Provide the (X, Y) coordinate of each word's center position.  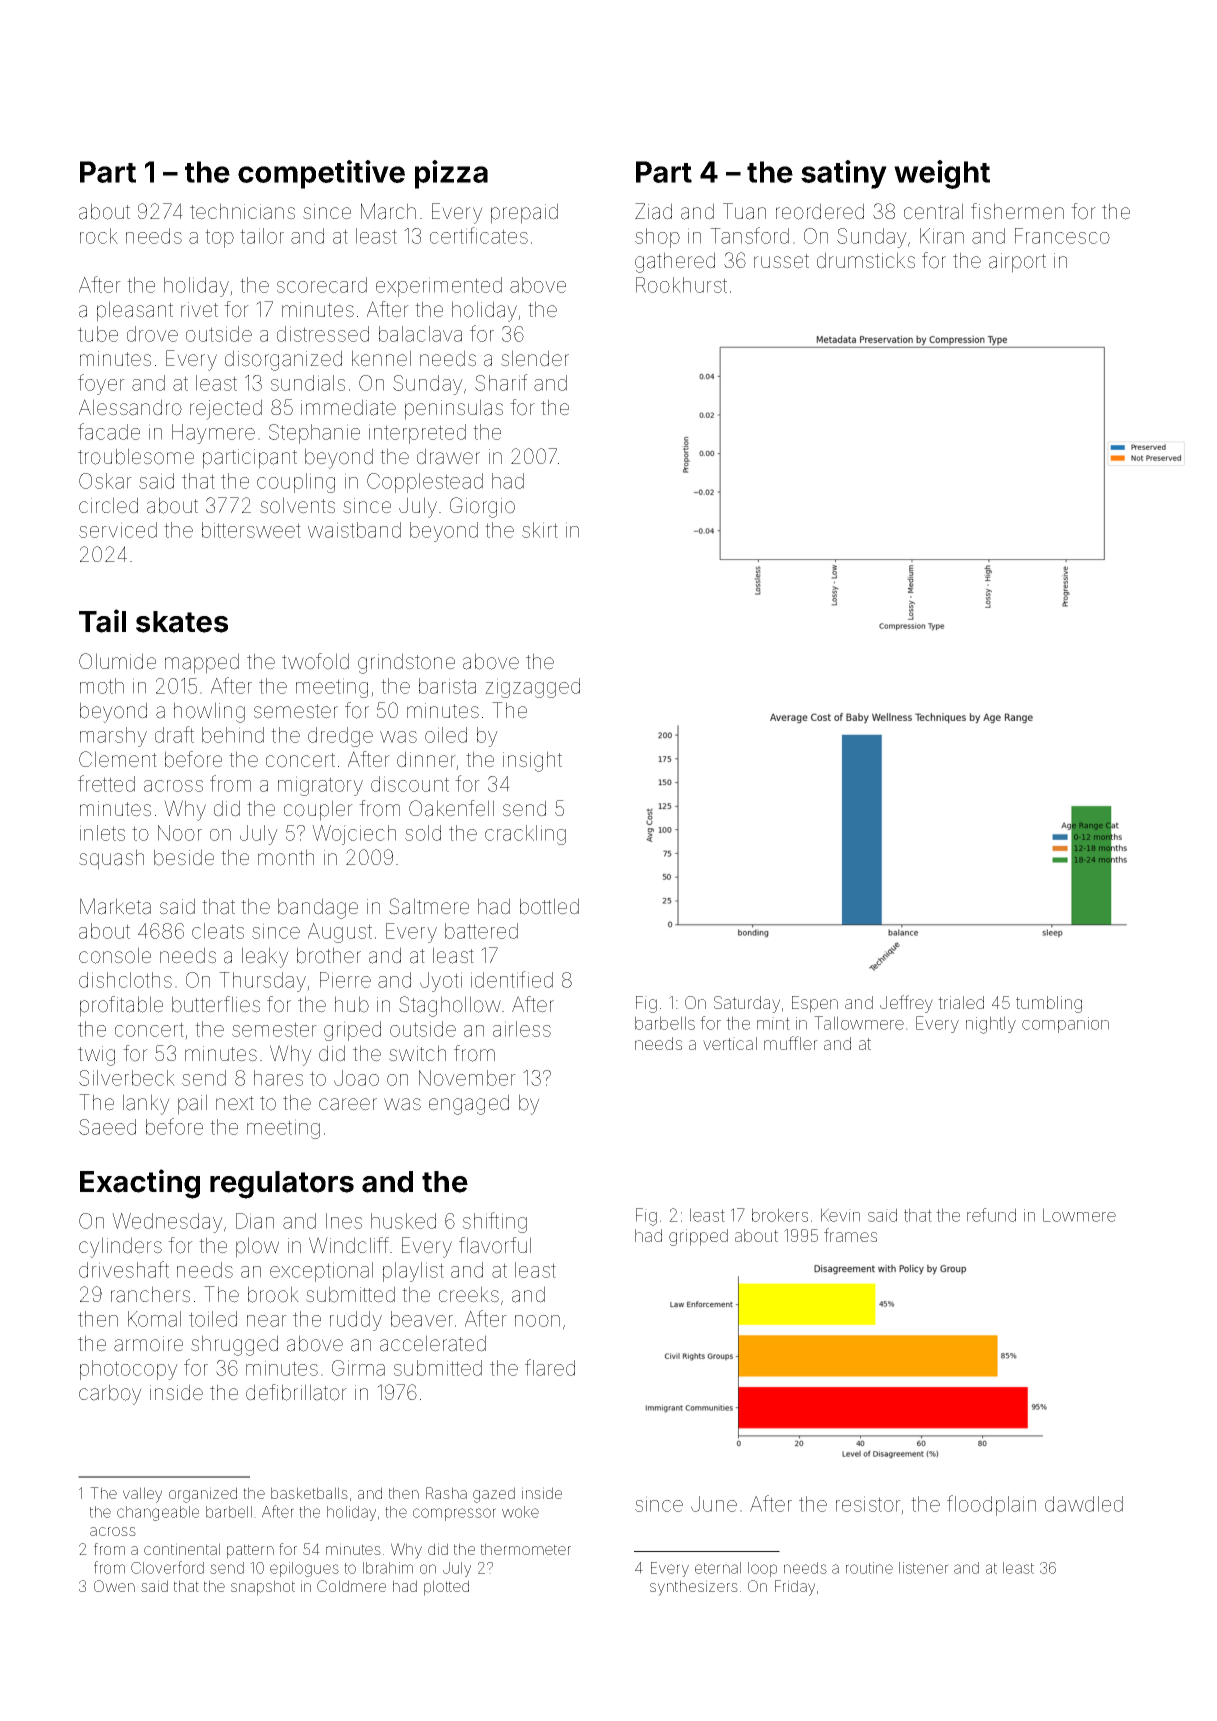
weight (942, 174)
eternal (718, 1568)
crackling (525, 835)
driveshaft (124, 1269)
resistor (869, 1505)
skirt (540, 530)
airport (1017, 263)
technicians (242, 211)
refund (991, 1215)
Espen (815, 1004)
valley (142, 1495)
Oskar (105, 481)
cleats (218, 931)
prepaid (524, 213)
